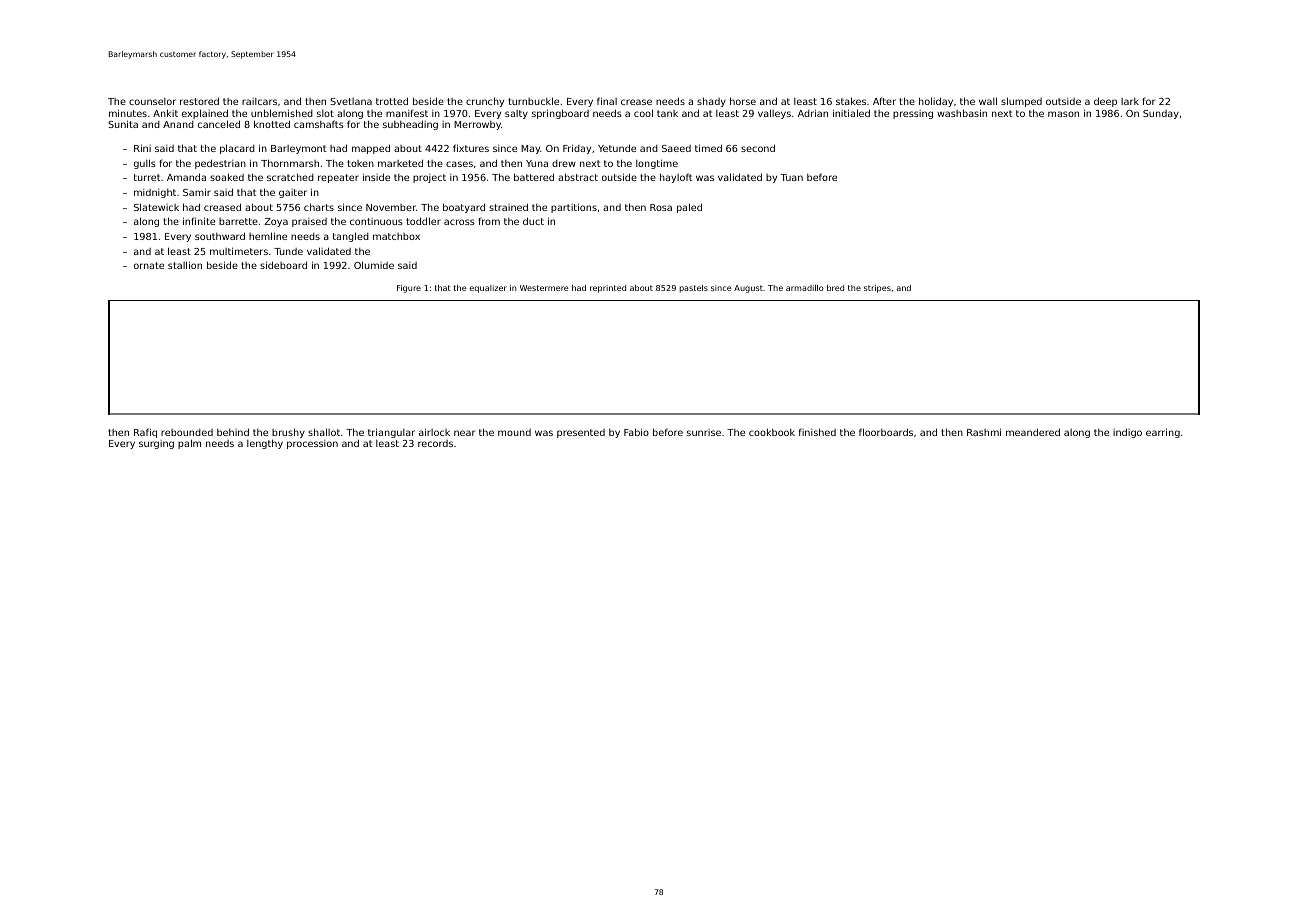 The image size is (1308, 924). What do you see at coordinates (704, 432) in the screenshot?
I see `sunrise` at bounding box center [704, 432].
